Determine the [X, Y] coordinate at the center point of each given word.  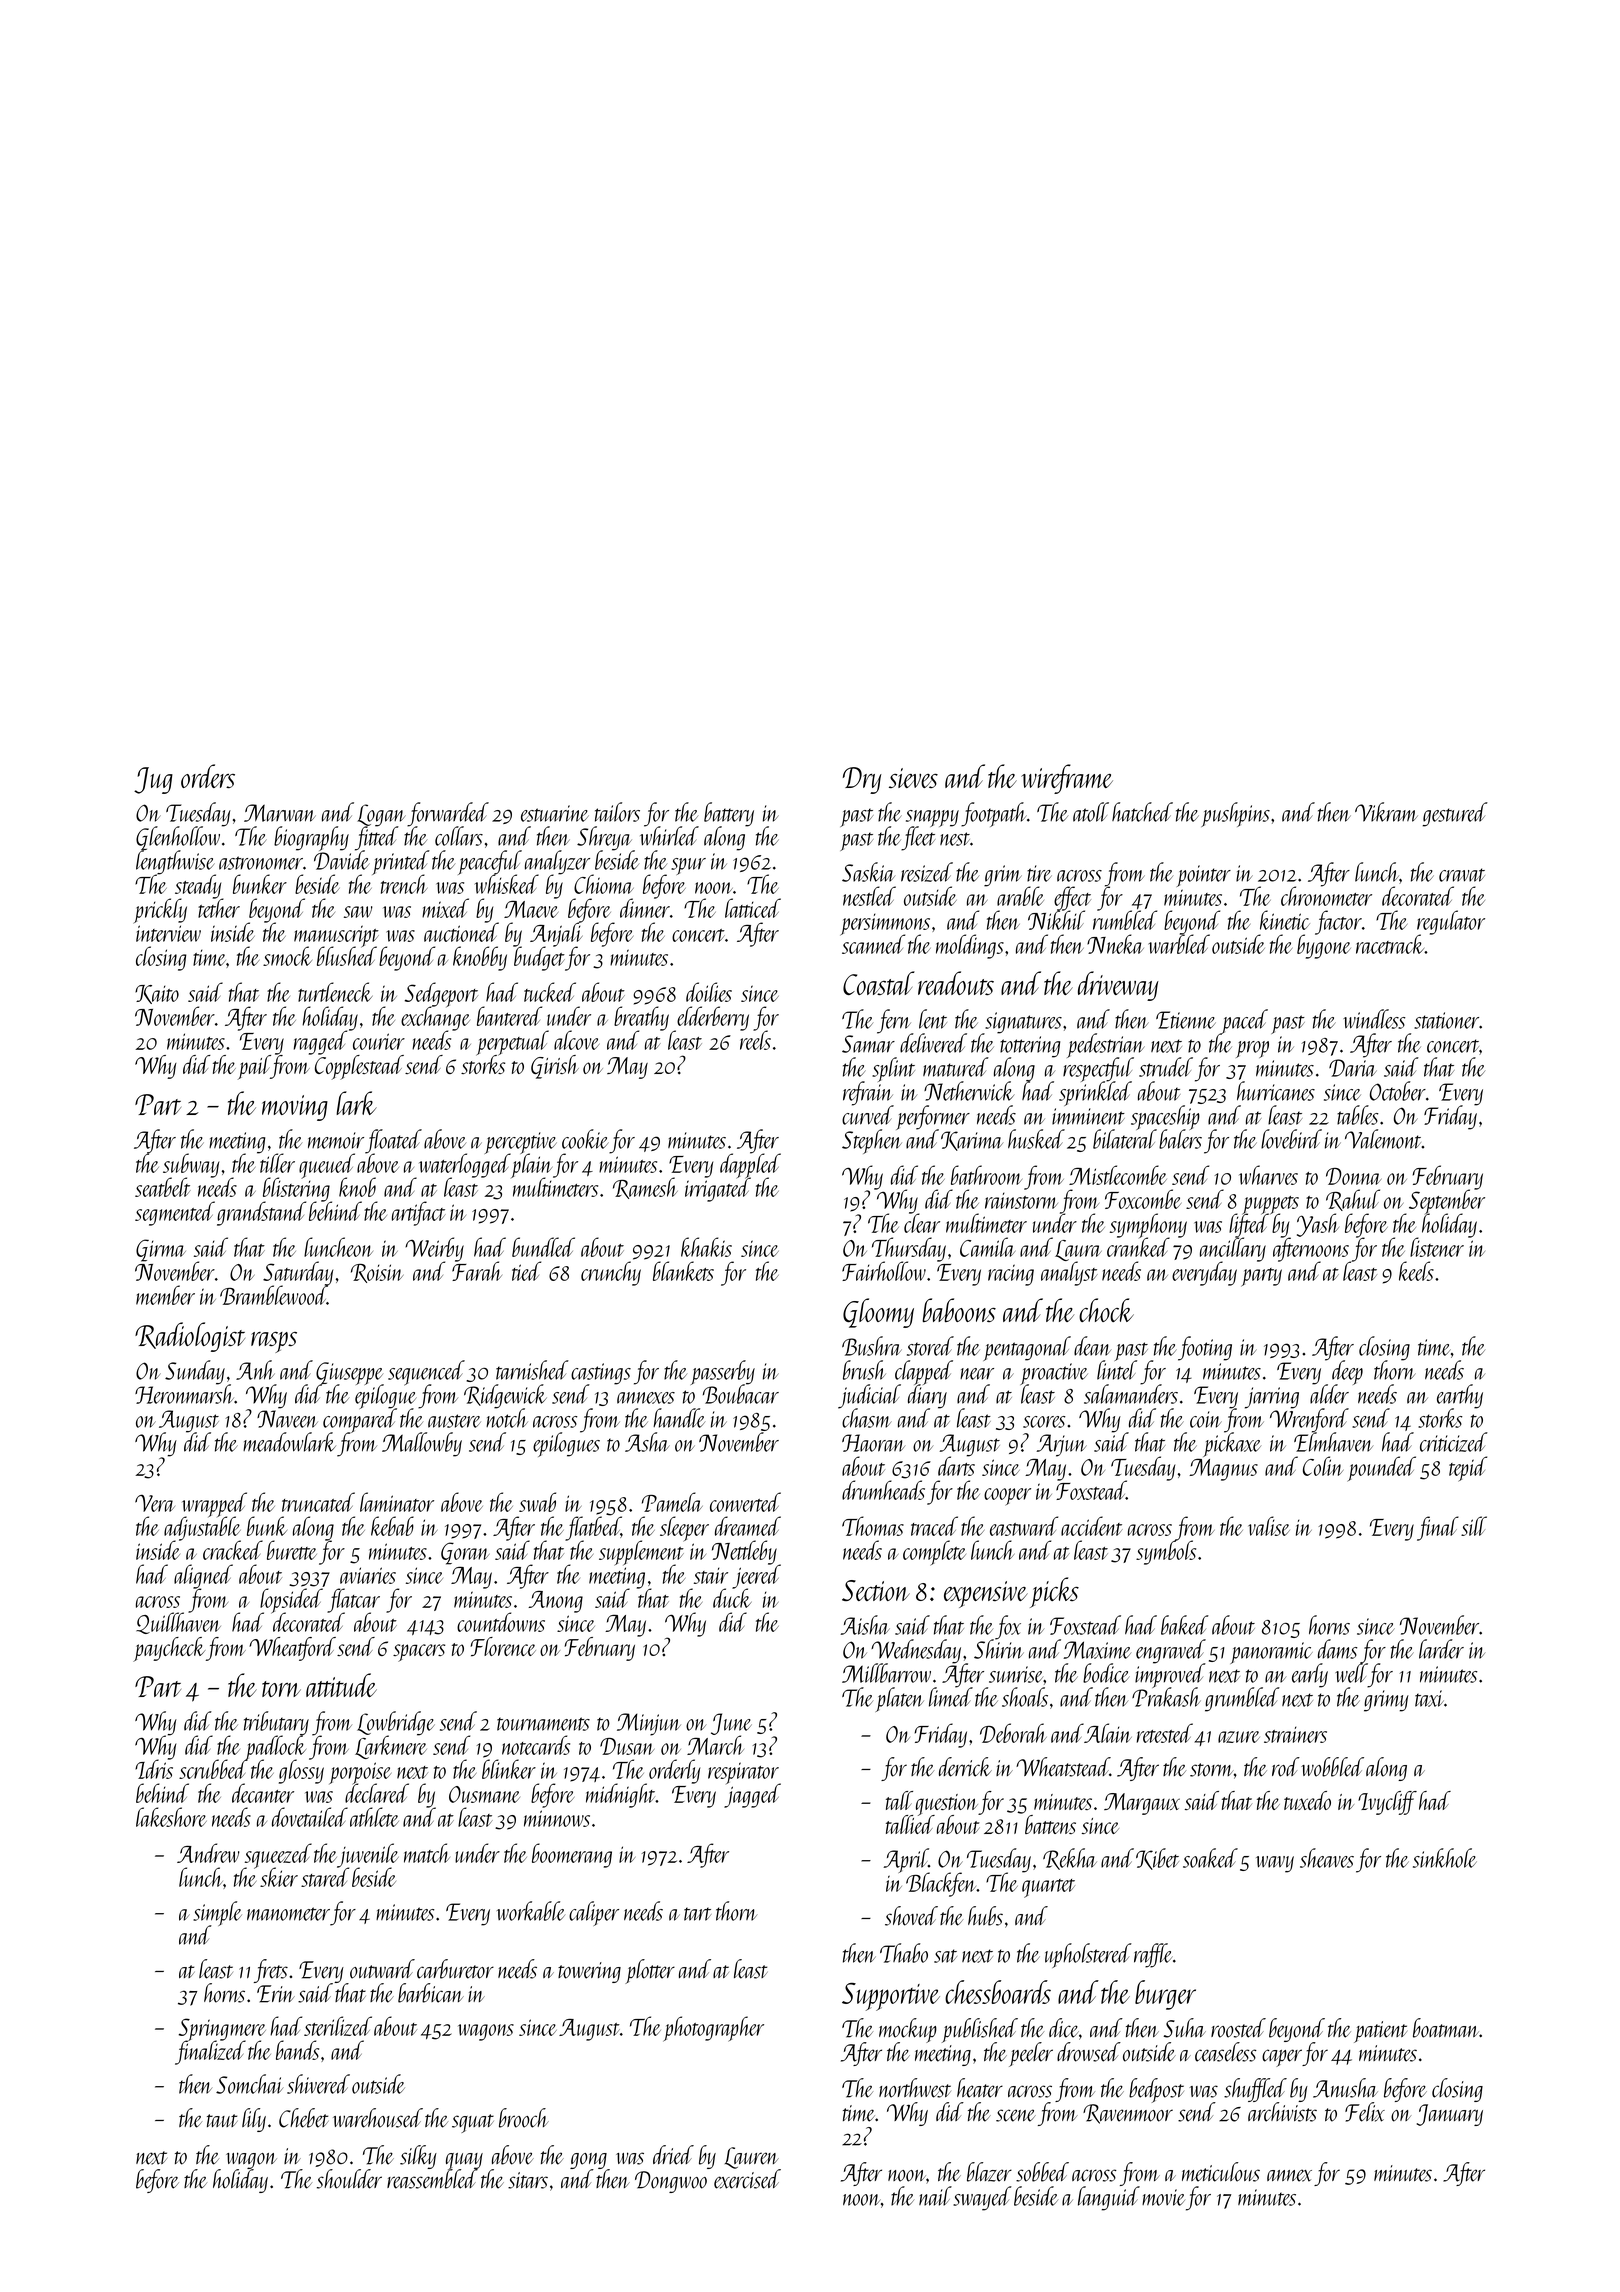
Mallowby [422, 1444]
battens [1050, 1824]
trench [404, 884]
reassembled [432, 2179]
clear [922, 1223]
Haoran [873, 1443]
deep [1347, 1372]
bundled [543, 1247]
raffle [1153, 1955]
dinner [645, 908]
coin [1206, 1419]
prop [1252, 1049]
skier [279, 1877]
